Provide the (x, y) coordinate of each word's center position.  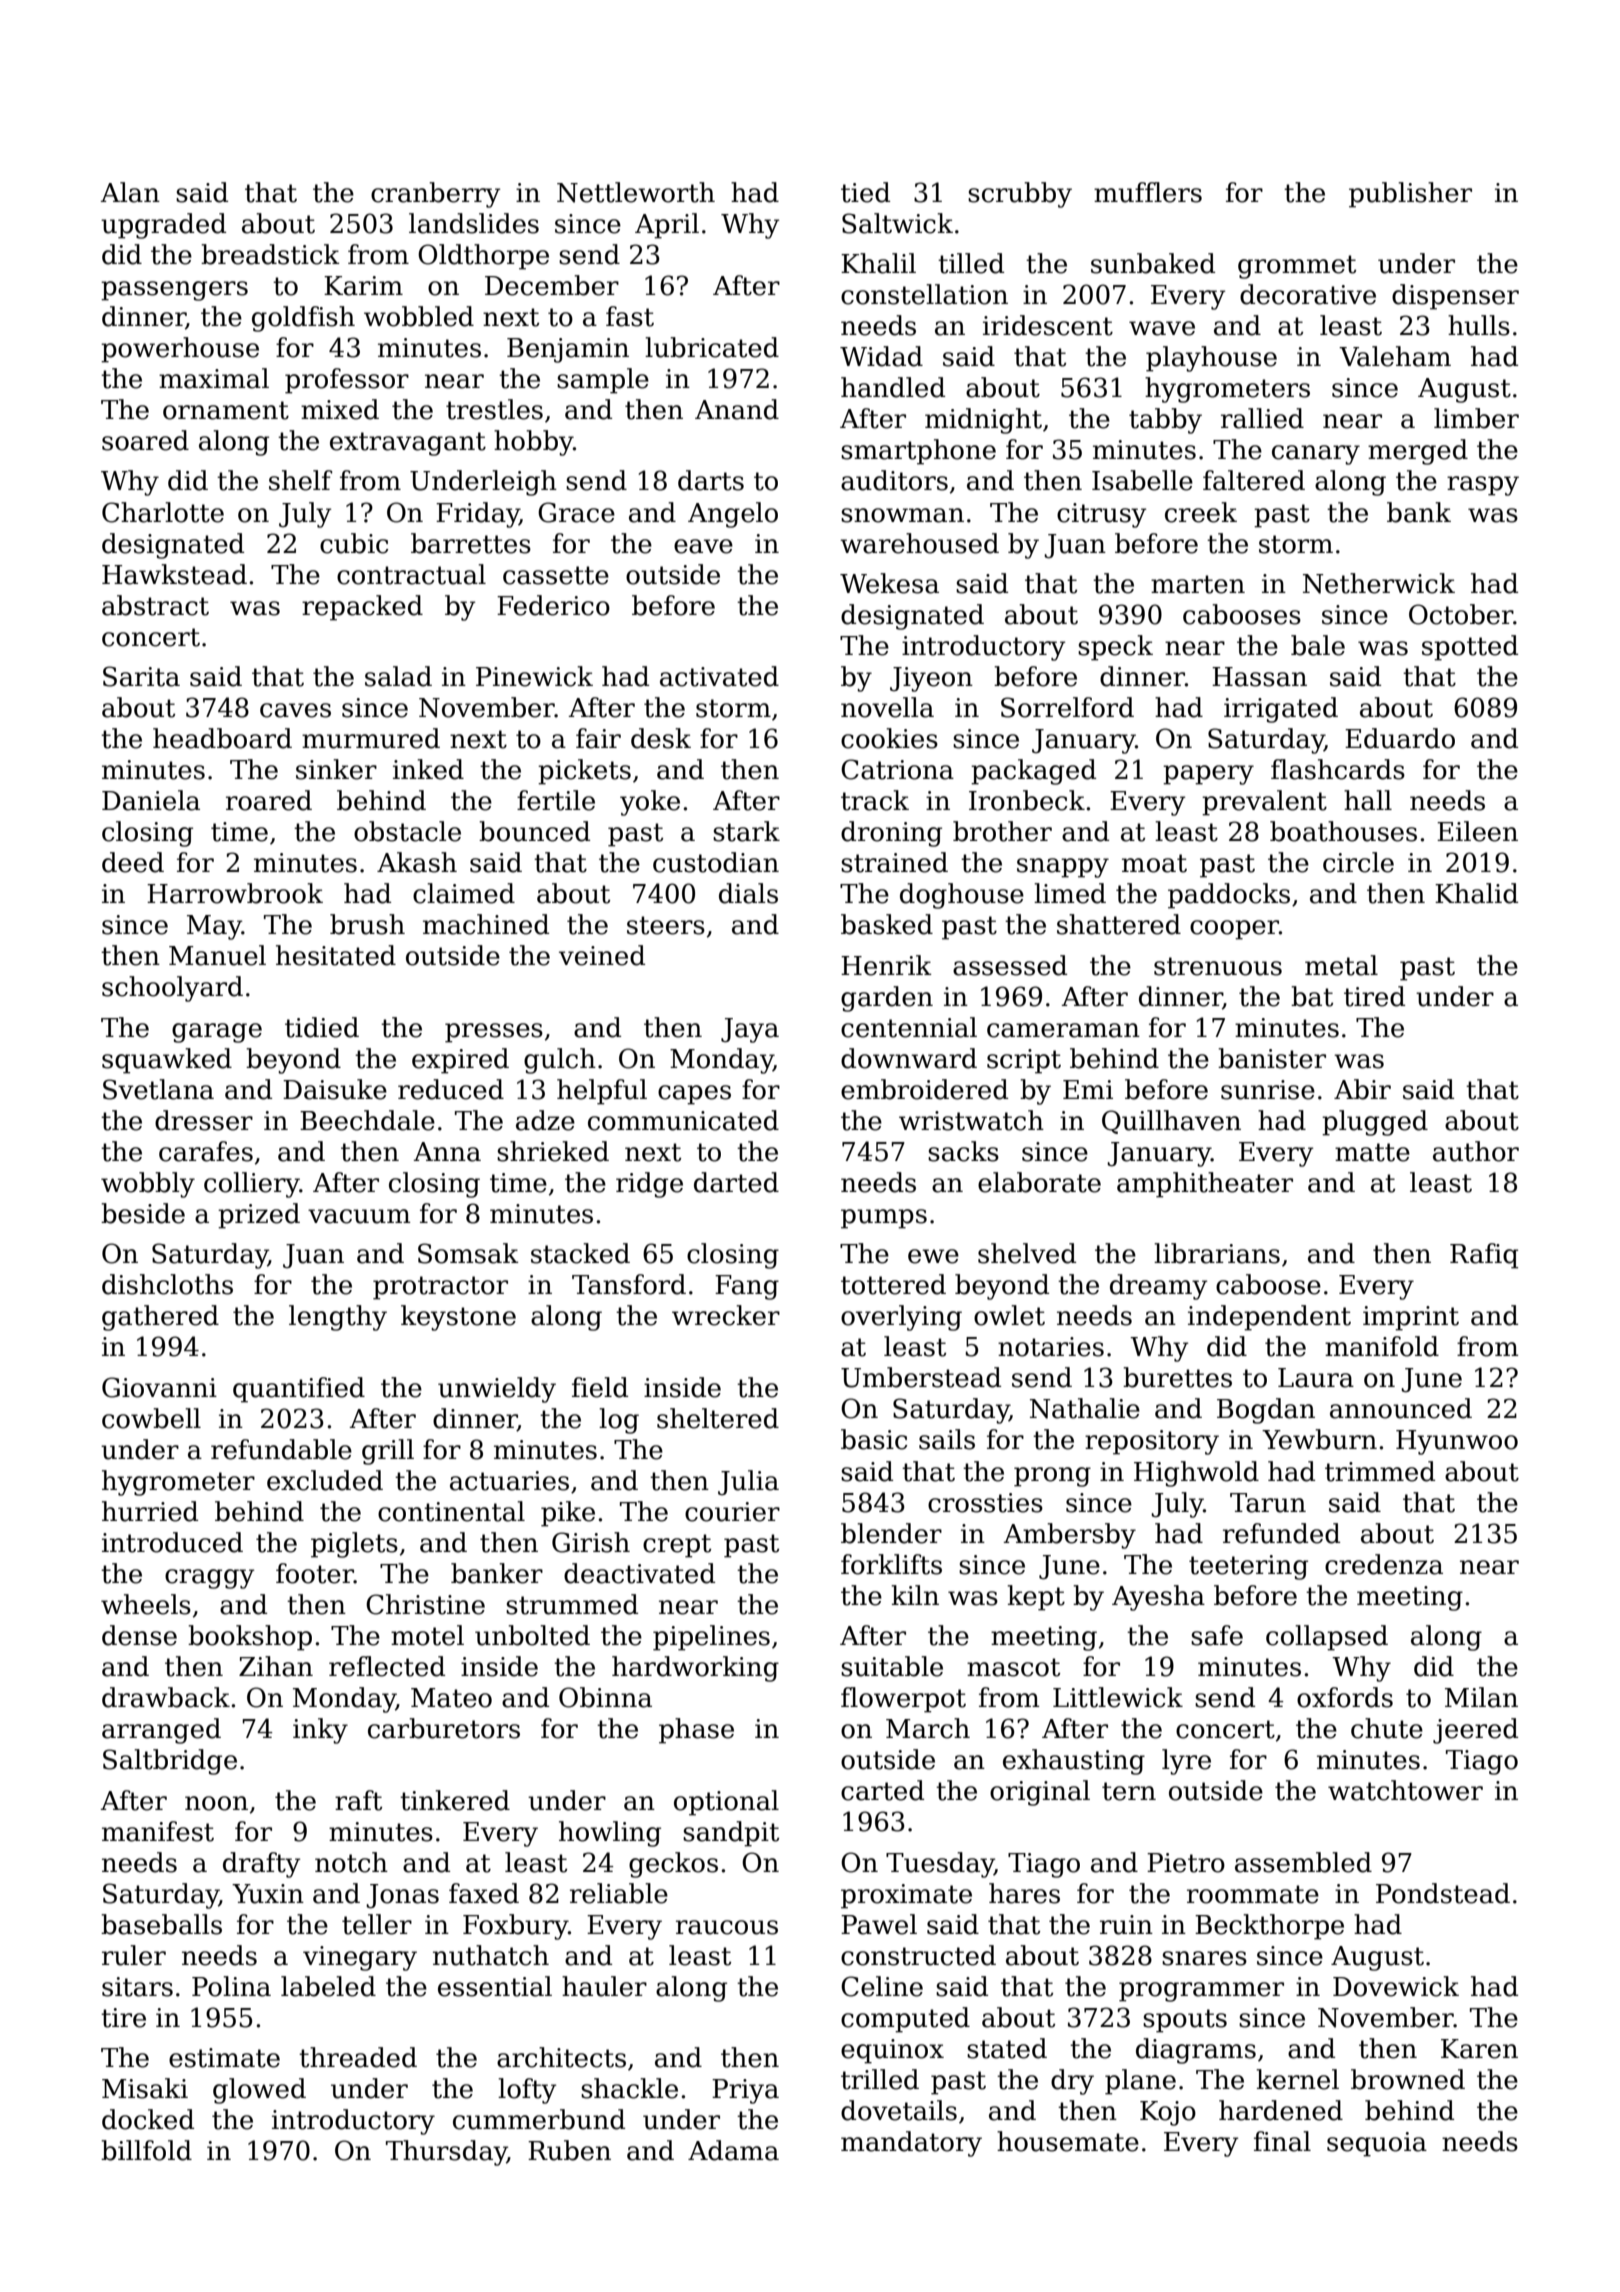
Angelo (733, 515)
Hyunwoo (1457, 1442)
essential (495, 1986)
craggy (210, 1579)
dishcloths (167, 1284)
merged (1418, 452)
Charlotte (163, 512)
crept (677, 1546)
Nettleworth (636, 192)
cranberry (436, 195)
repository (1152, 1442)
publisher (1410, 195)
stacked (580, 1253)
